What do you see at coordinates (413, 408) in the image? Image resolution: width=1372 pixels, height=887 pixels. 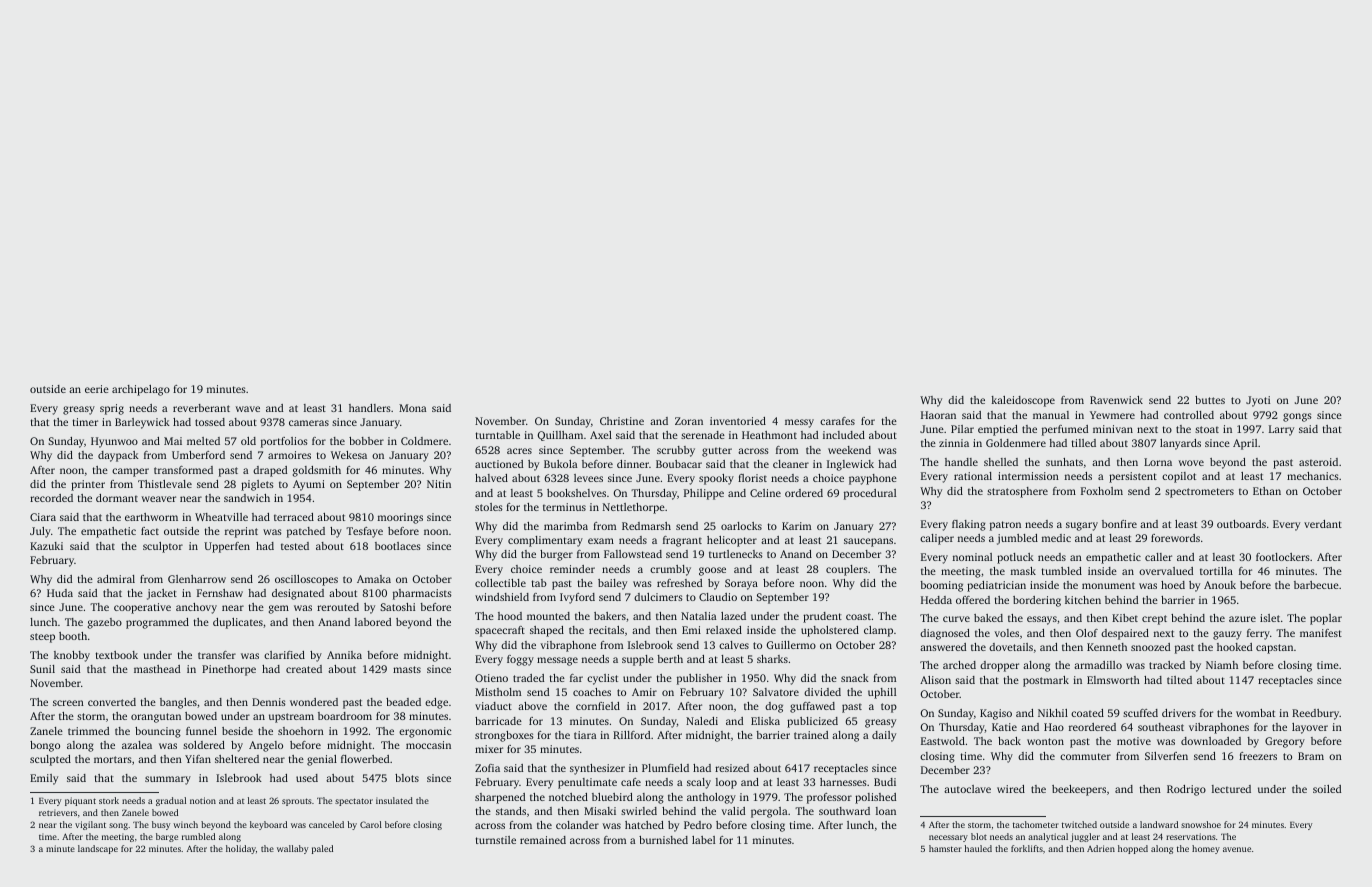 I see `Mona` at bounding box center [413, 408].
